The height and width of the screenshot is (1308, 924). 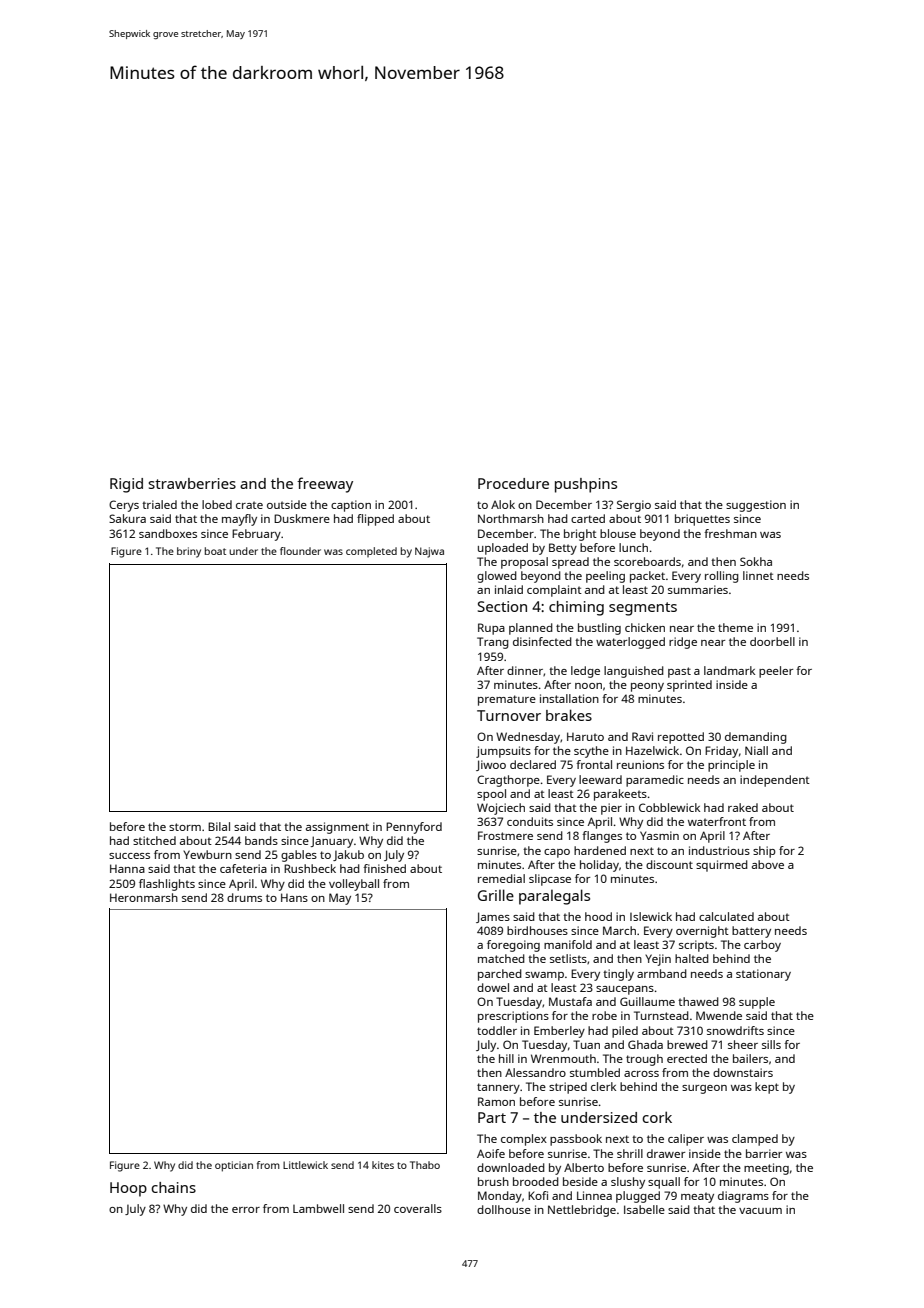 I want to click on Heronmarsh, so click(x=144, y=897).
